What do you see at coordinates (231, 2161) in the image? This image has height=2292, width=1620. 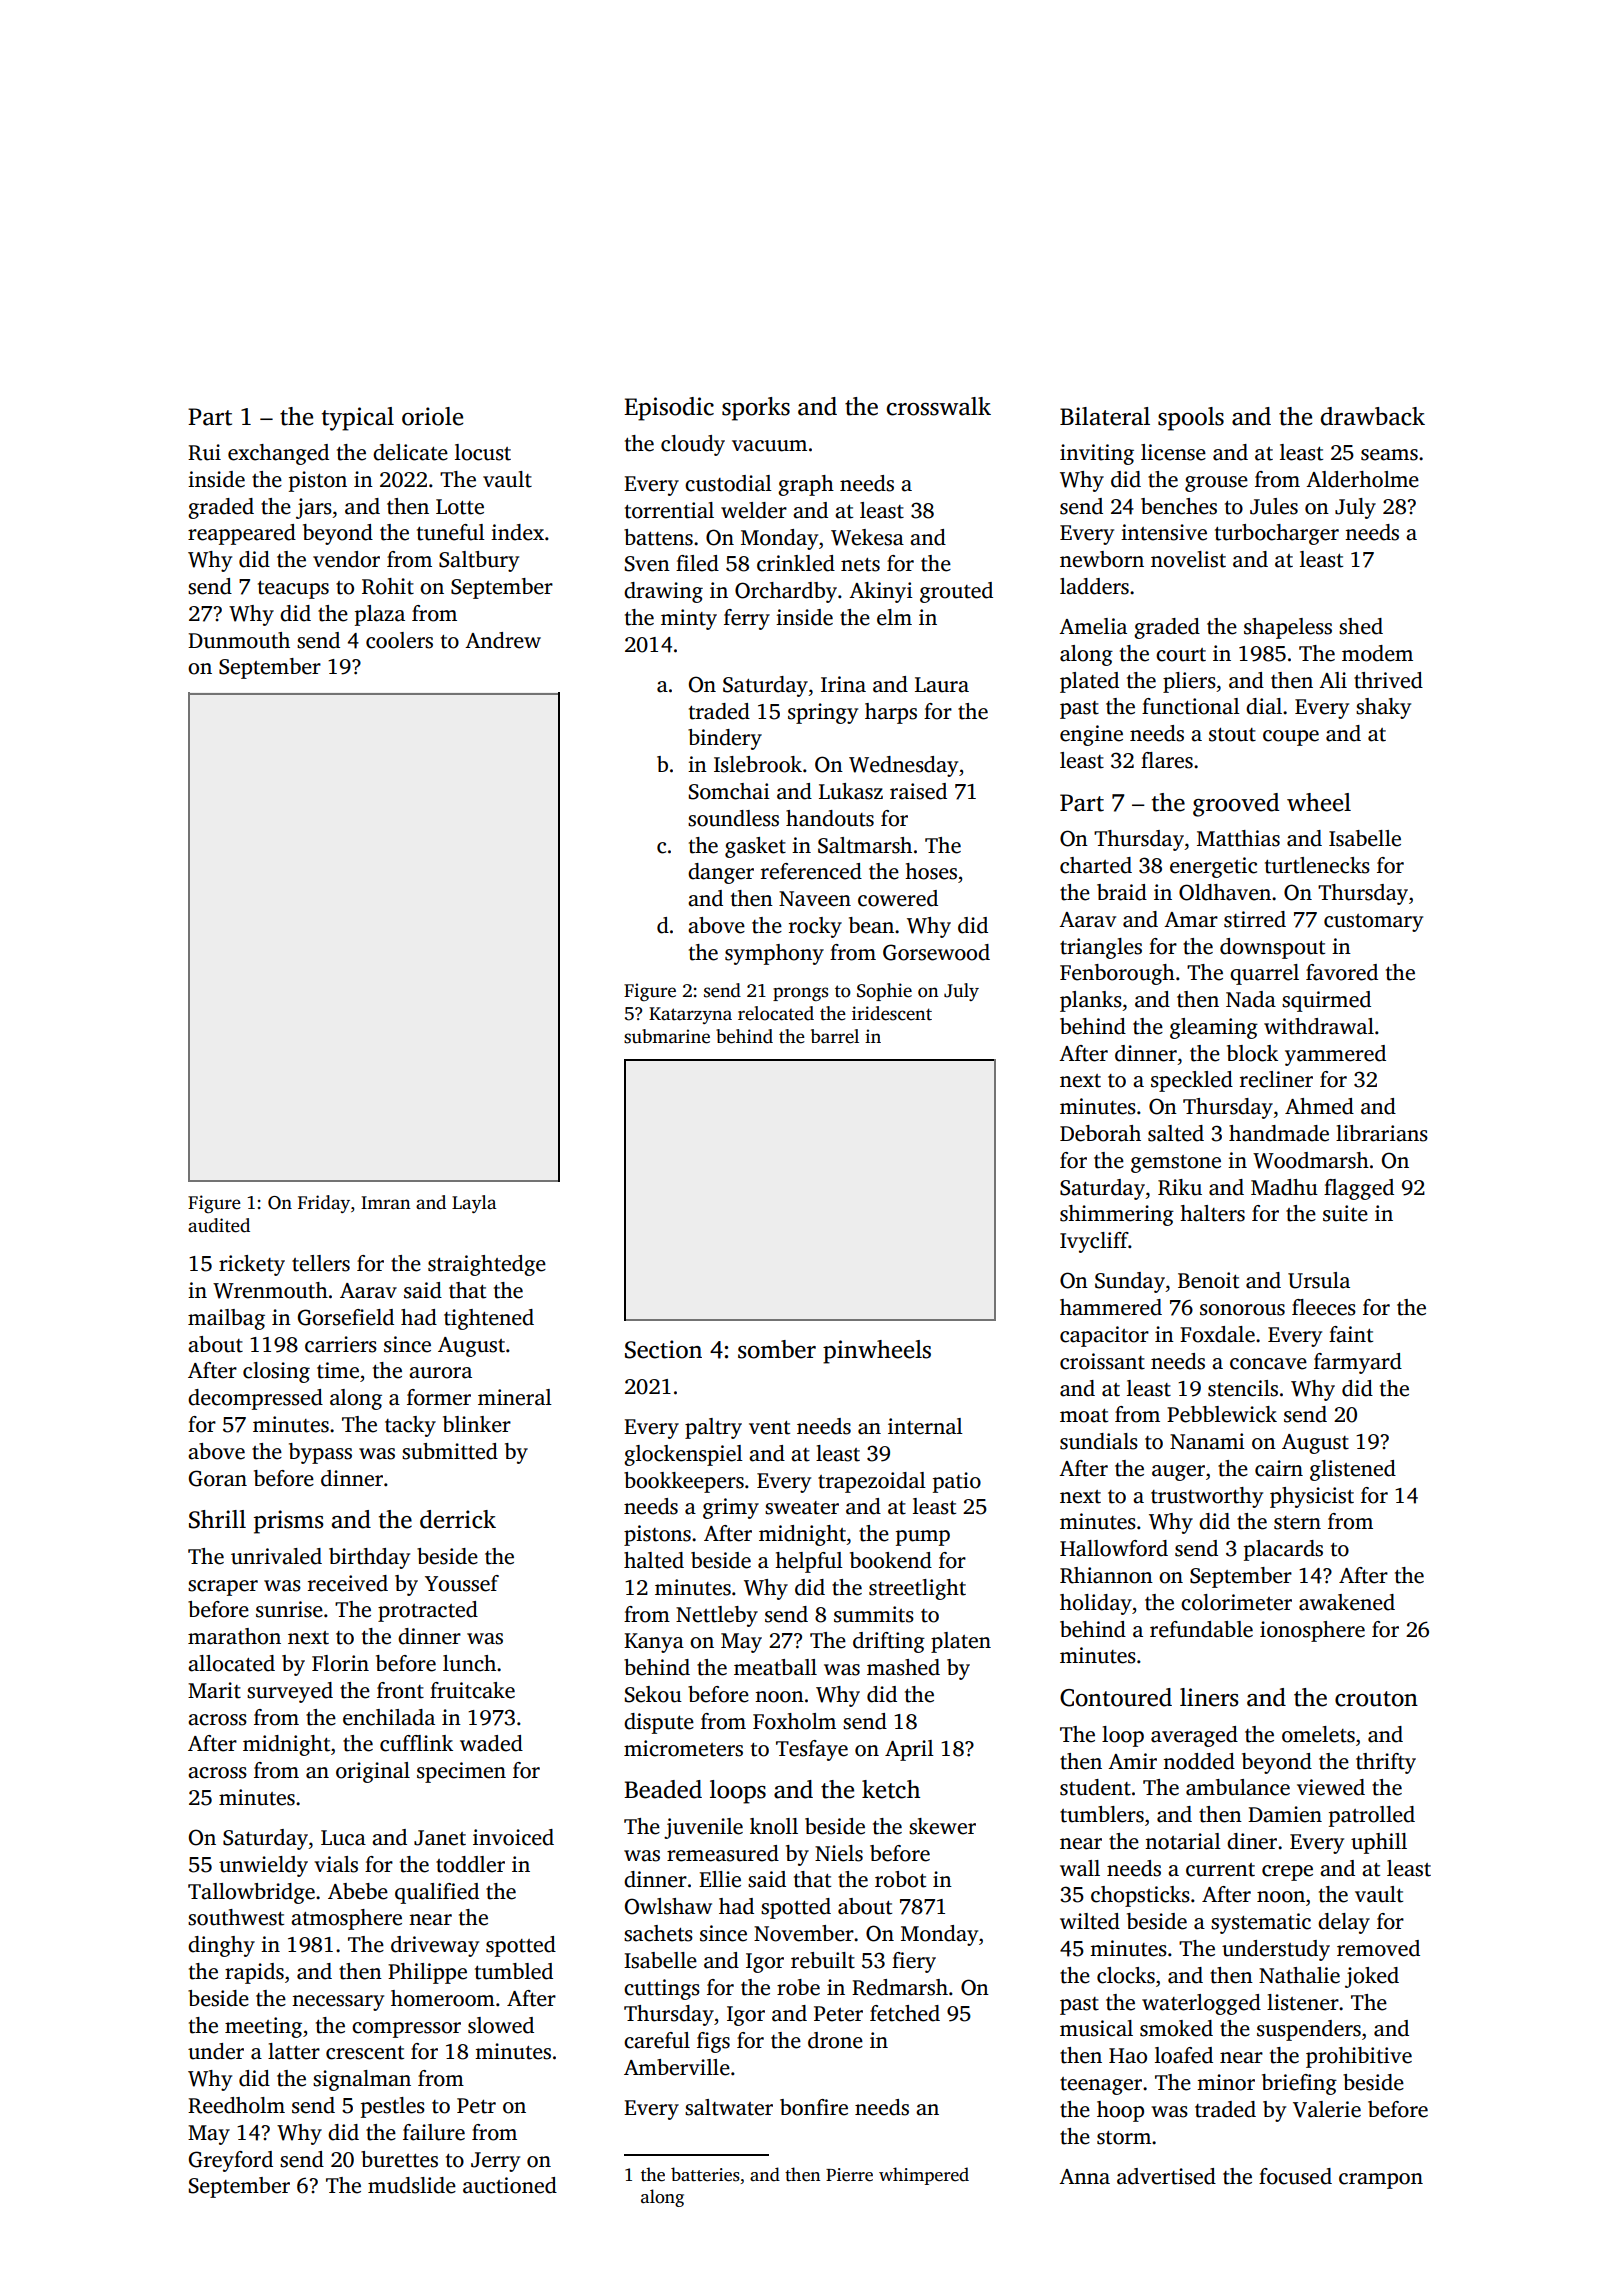 I see `Greyford` at bounding box center [231, 2161].
